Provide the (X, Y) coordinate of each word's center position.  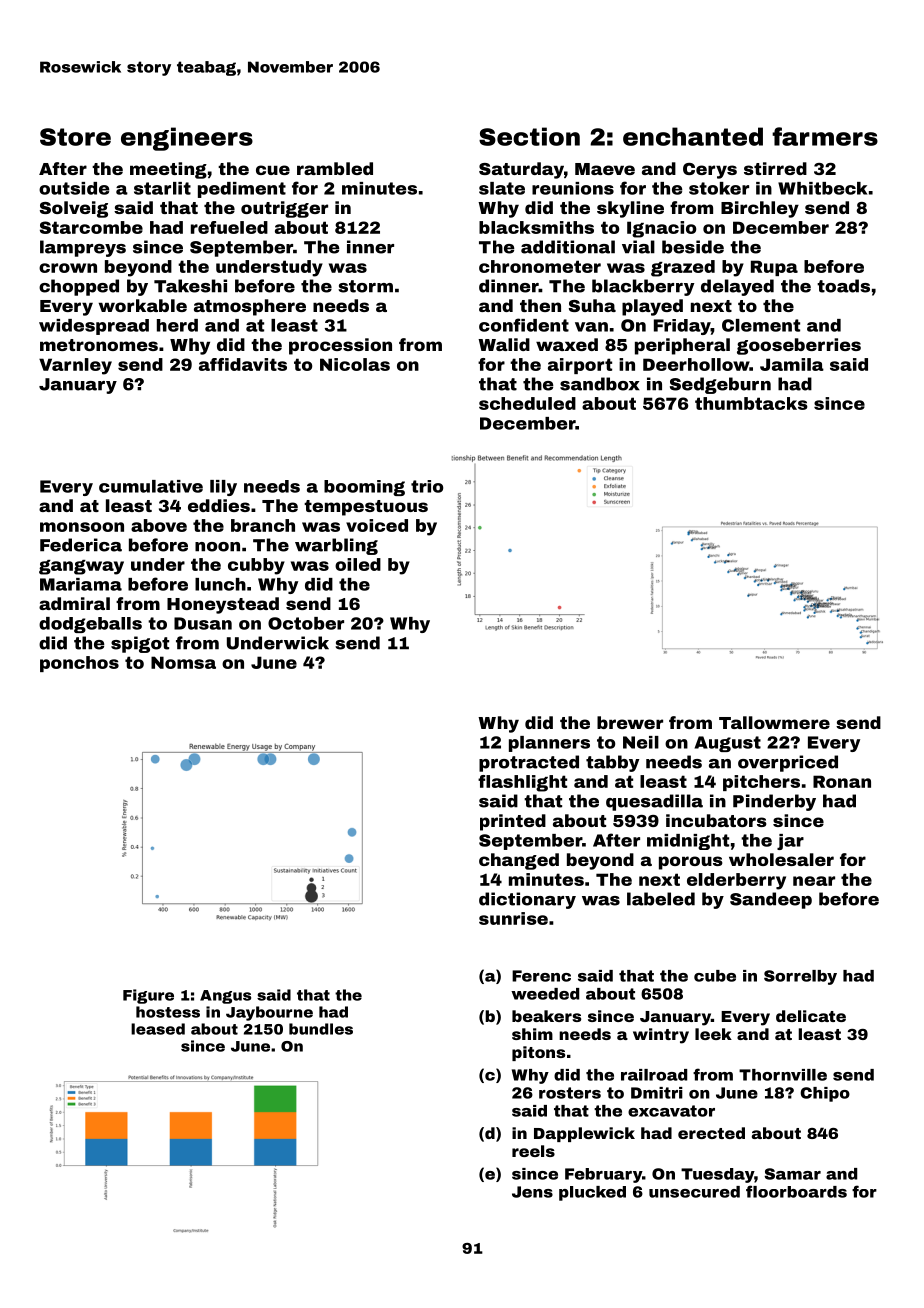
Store (75, 137)
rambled (335, 168)
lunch (220, 584)
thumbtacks (751, 403)
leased (158, 1029)
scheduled (527, 403)
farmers (825, 136)
